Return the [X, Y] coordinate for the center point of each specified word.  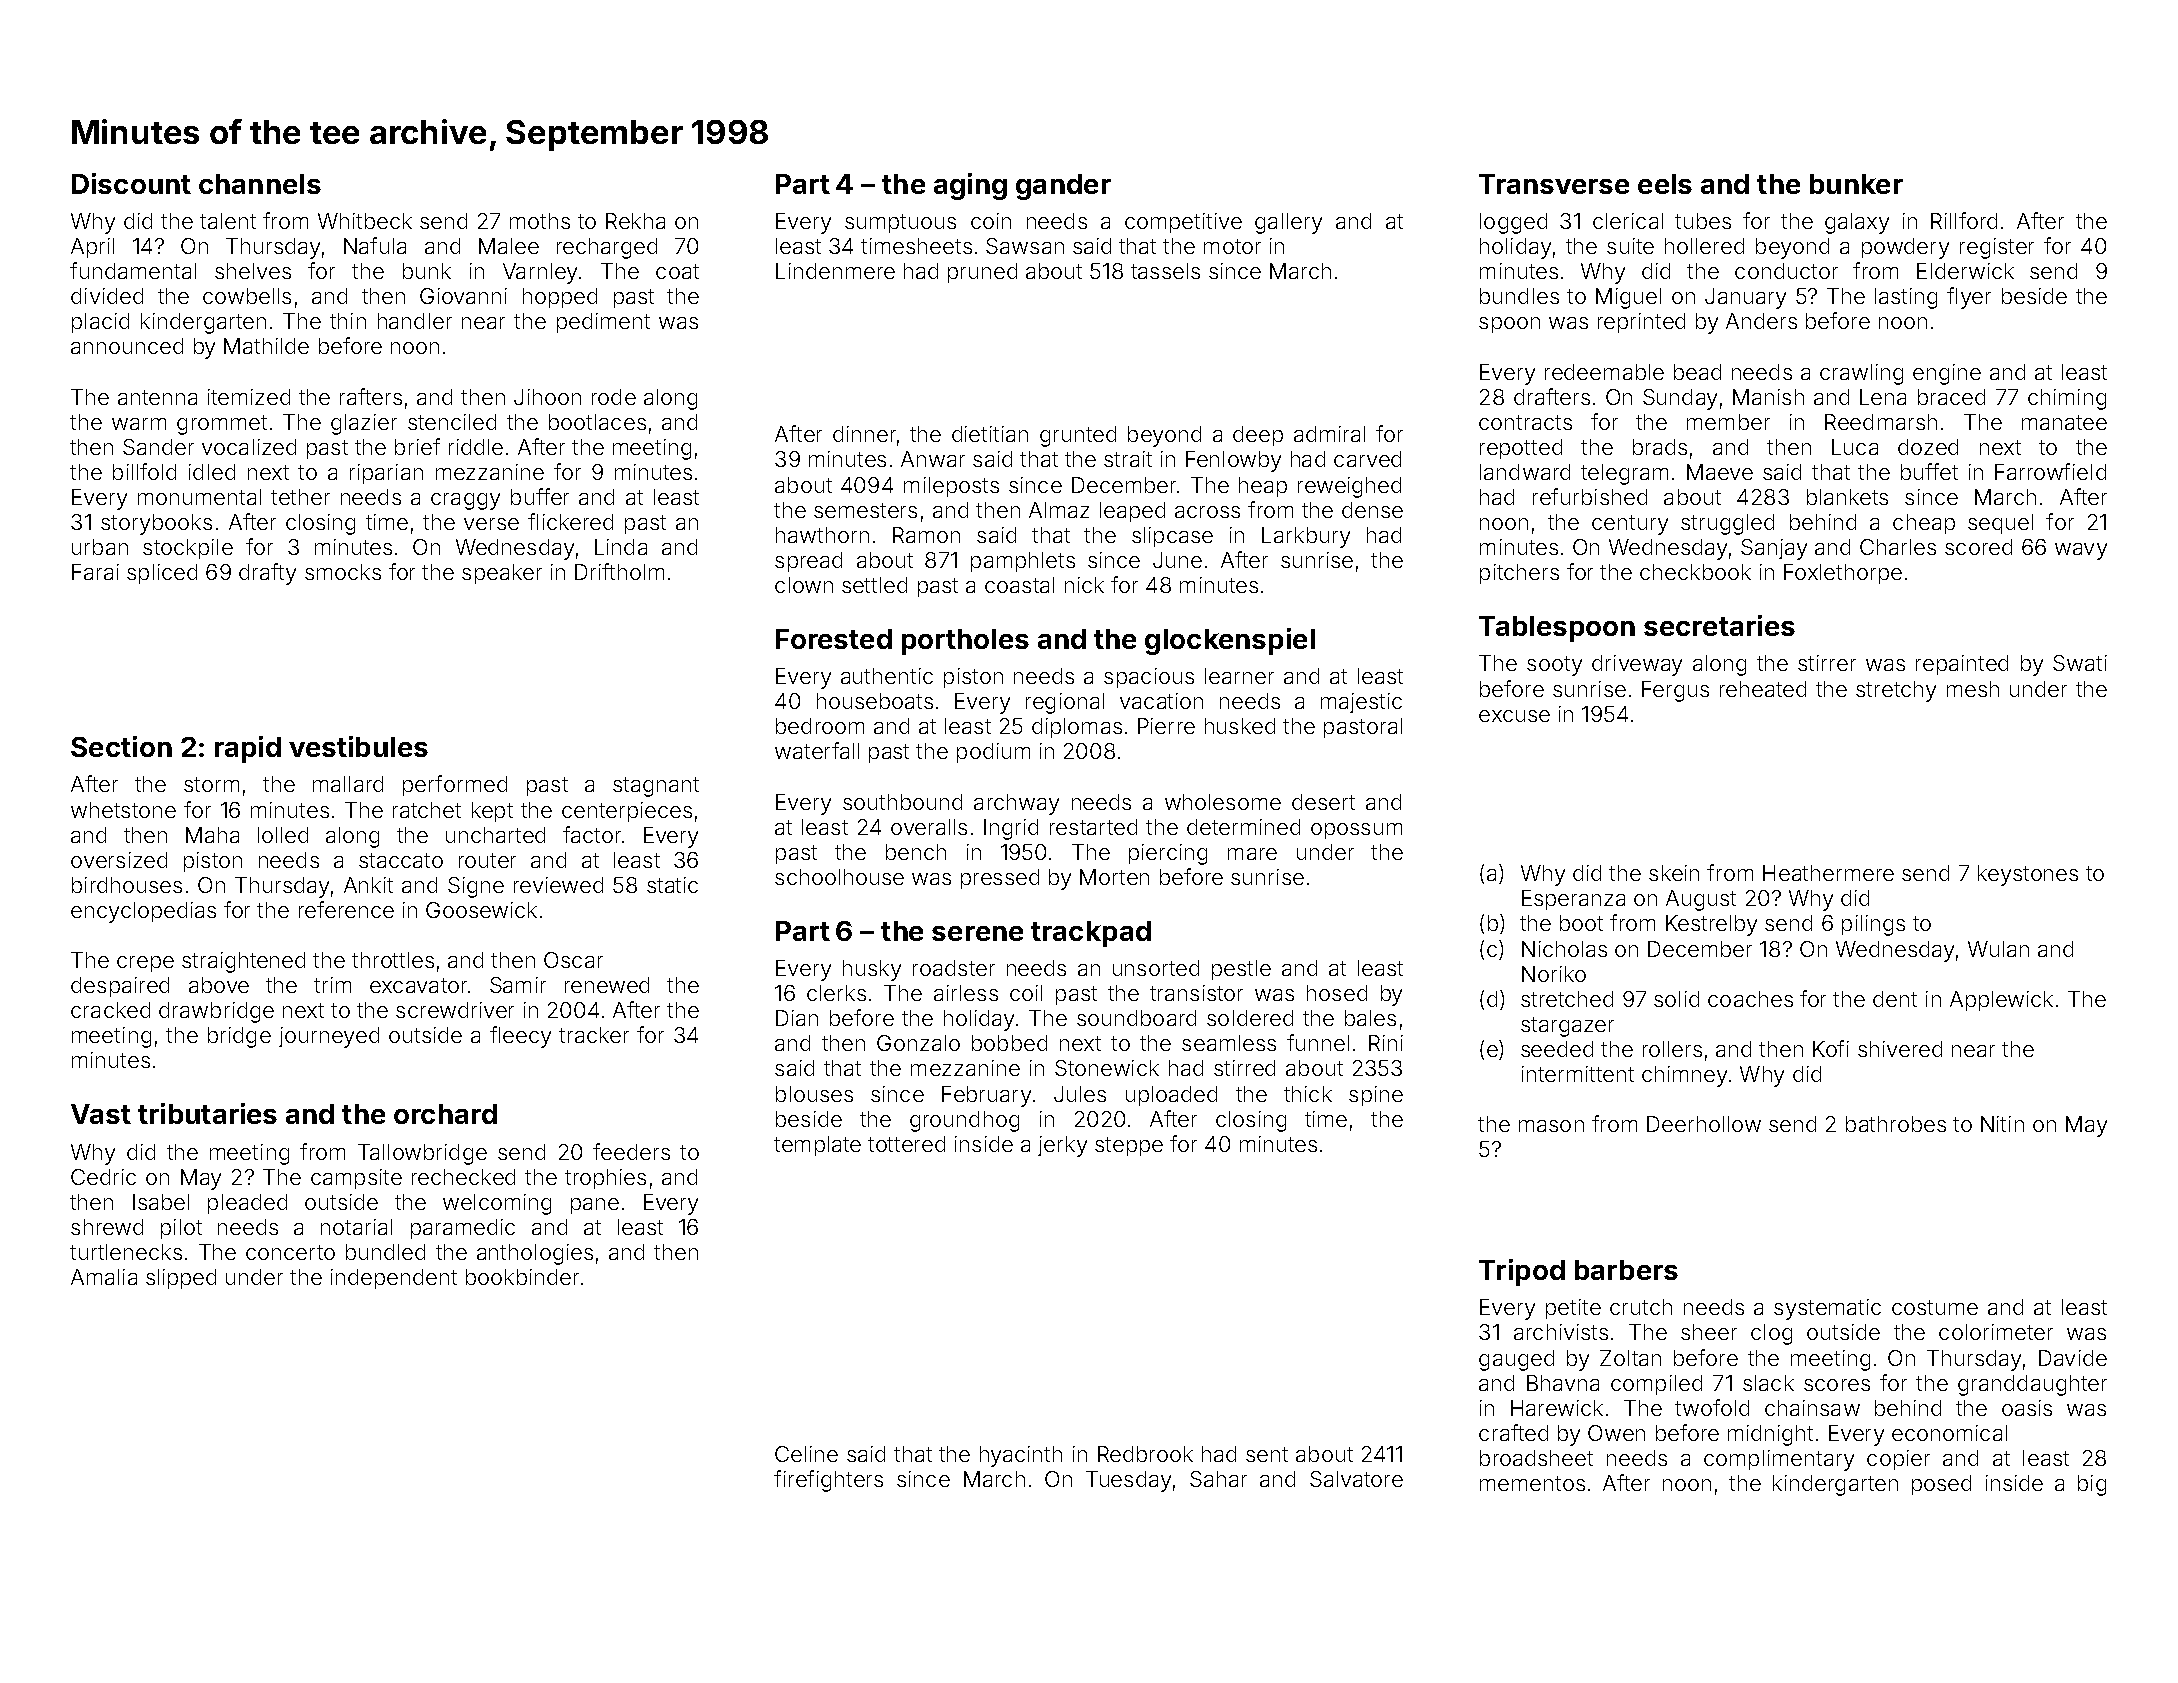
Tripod [1522, 1272]
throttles [393, 960]
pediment [603, 323]
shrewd [107, 1227]
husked [1240, 726]
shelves [253, 271]
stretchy [1896, 691]
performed [455, 785]
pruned [982, 273]
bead [1697, 372]
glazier [364, 424]
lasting [1906, 298]
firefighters [828, 1481]
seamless [1229, 1043]
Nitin [2002, 1124]
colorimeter [1996, 1332]
